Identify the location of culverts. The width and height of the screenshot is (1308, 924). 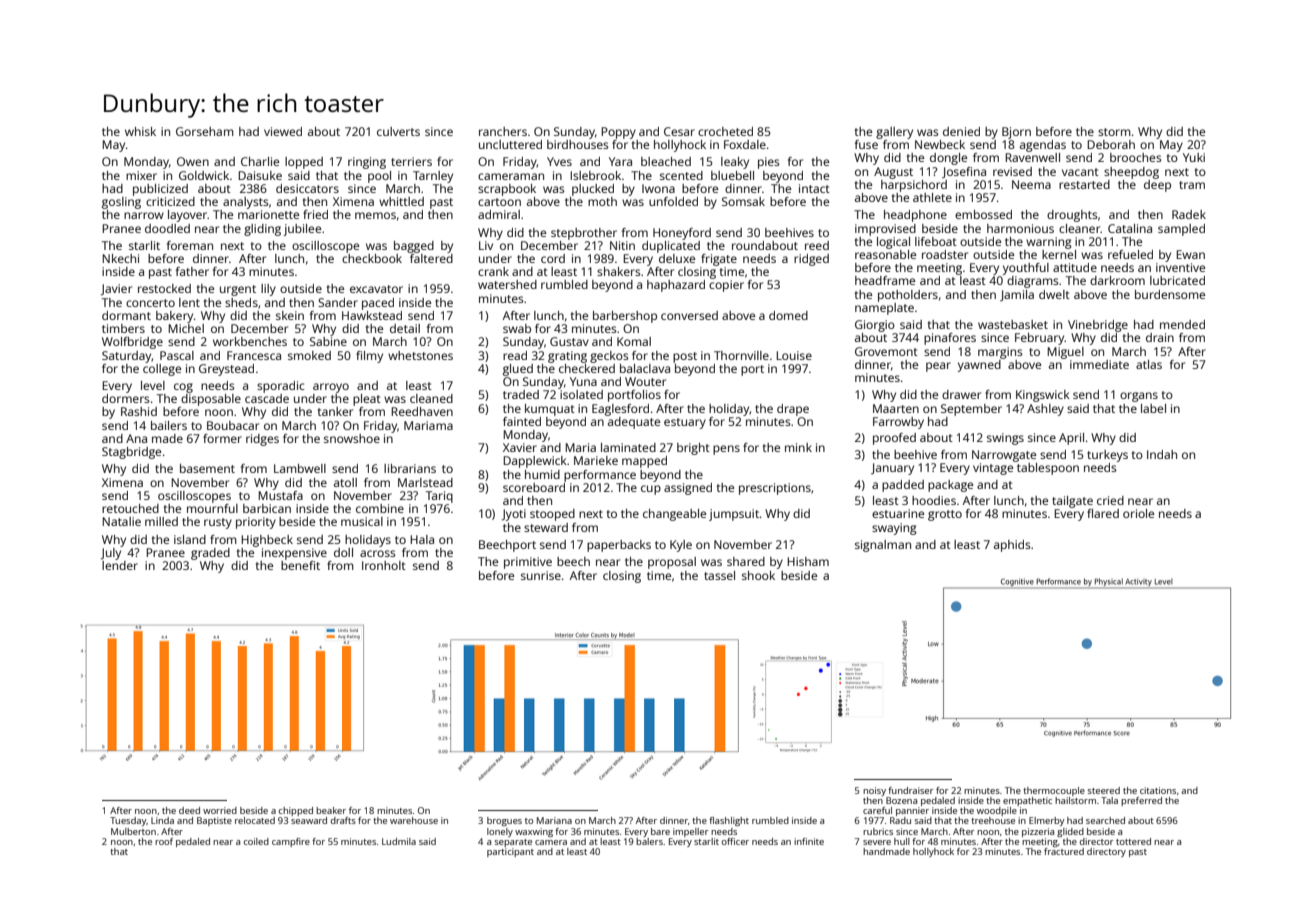
(398, 131).
